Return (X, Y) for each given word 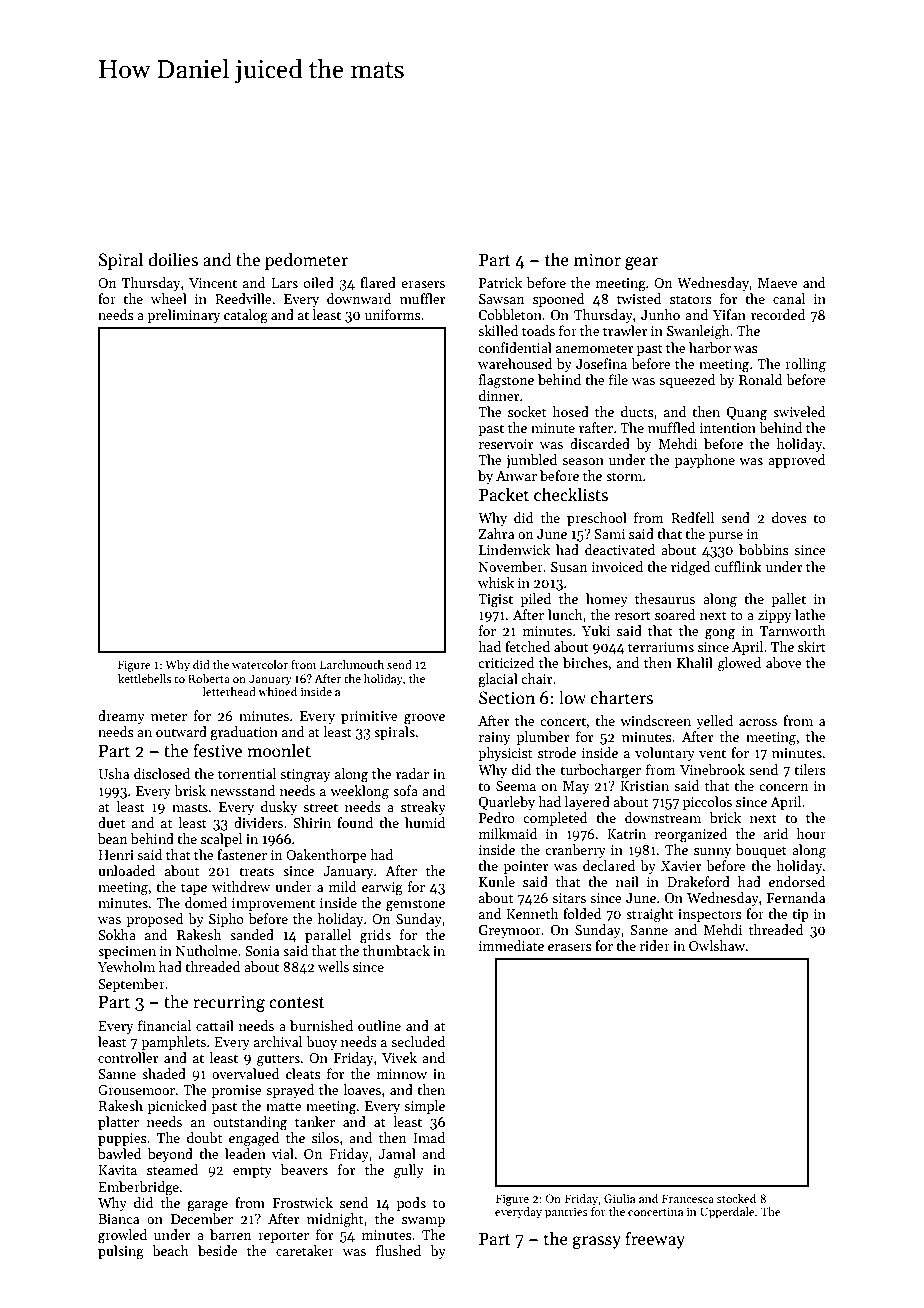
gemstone (415, 905)
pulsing (121, 1252)
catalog (246, 316)
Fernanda (796, 897)
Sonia (262, 951)
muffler (422, 298)
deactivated (620, 549)
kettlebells (144, 678)
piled (535, 600)
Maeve (778, 283)
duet (111, 822)
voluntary (665, 754)
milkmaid (508, 833)
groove (424, 719)
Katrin (626, 834)
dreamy (121, 717)
